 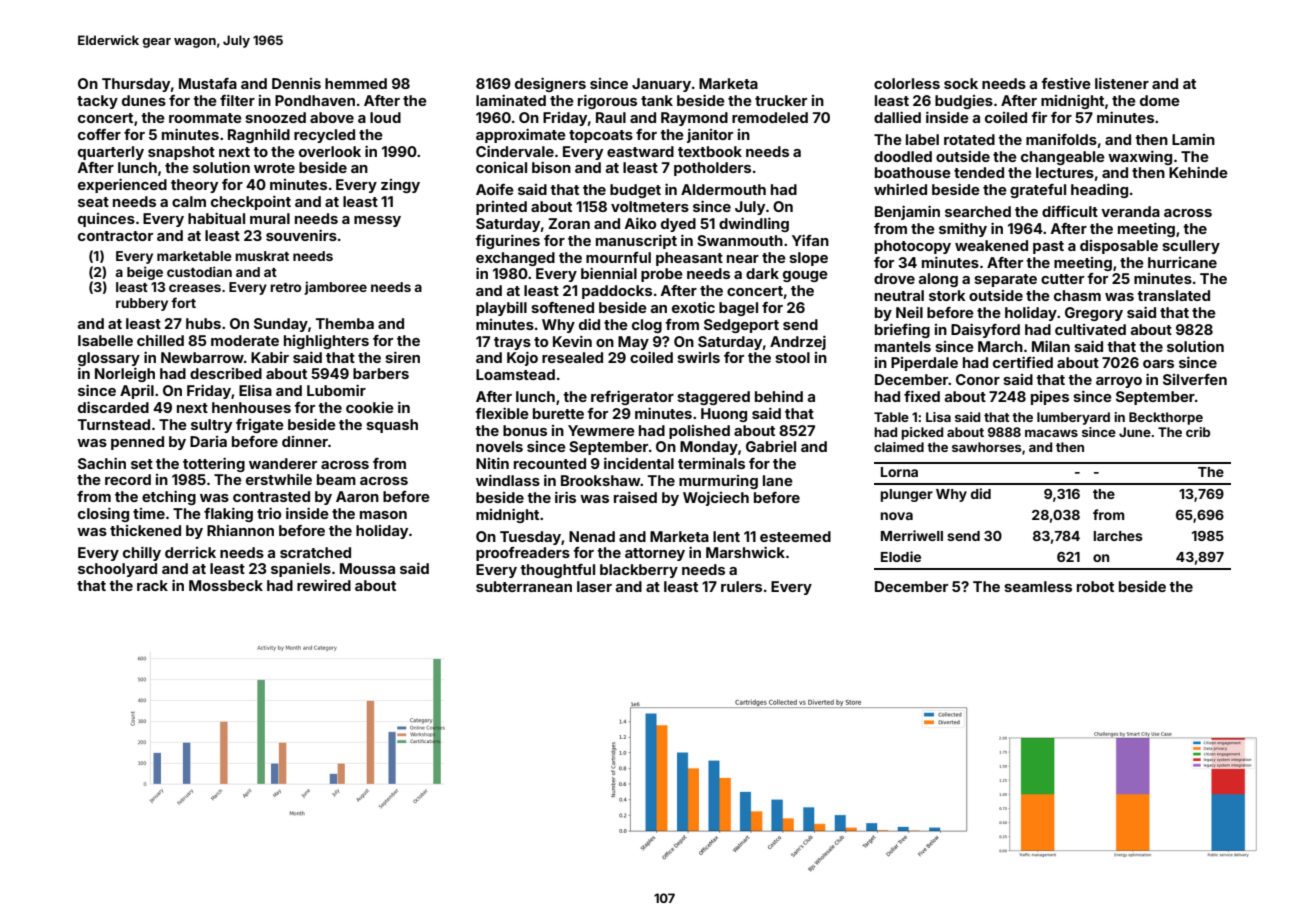 What do you see at coordinates (1094, 314) in the screenshot?
I see `Gregory` at bounding box center [1094, 314].
